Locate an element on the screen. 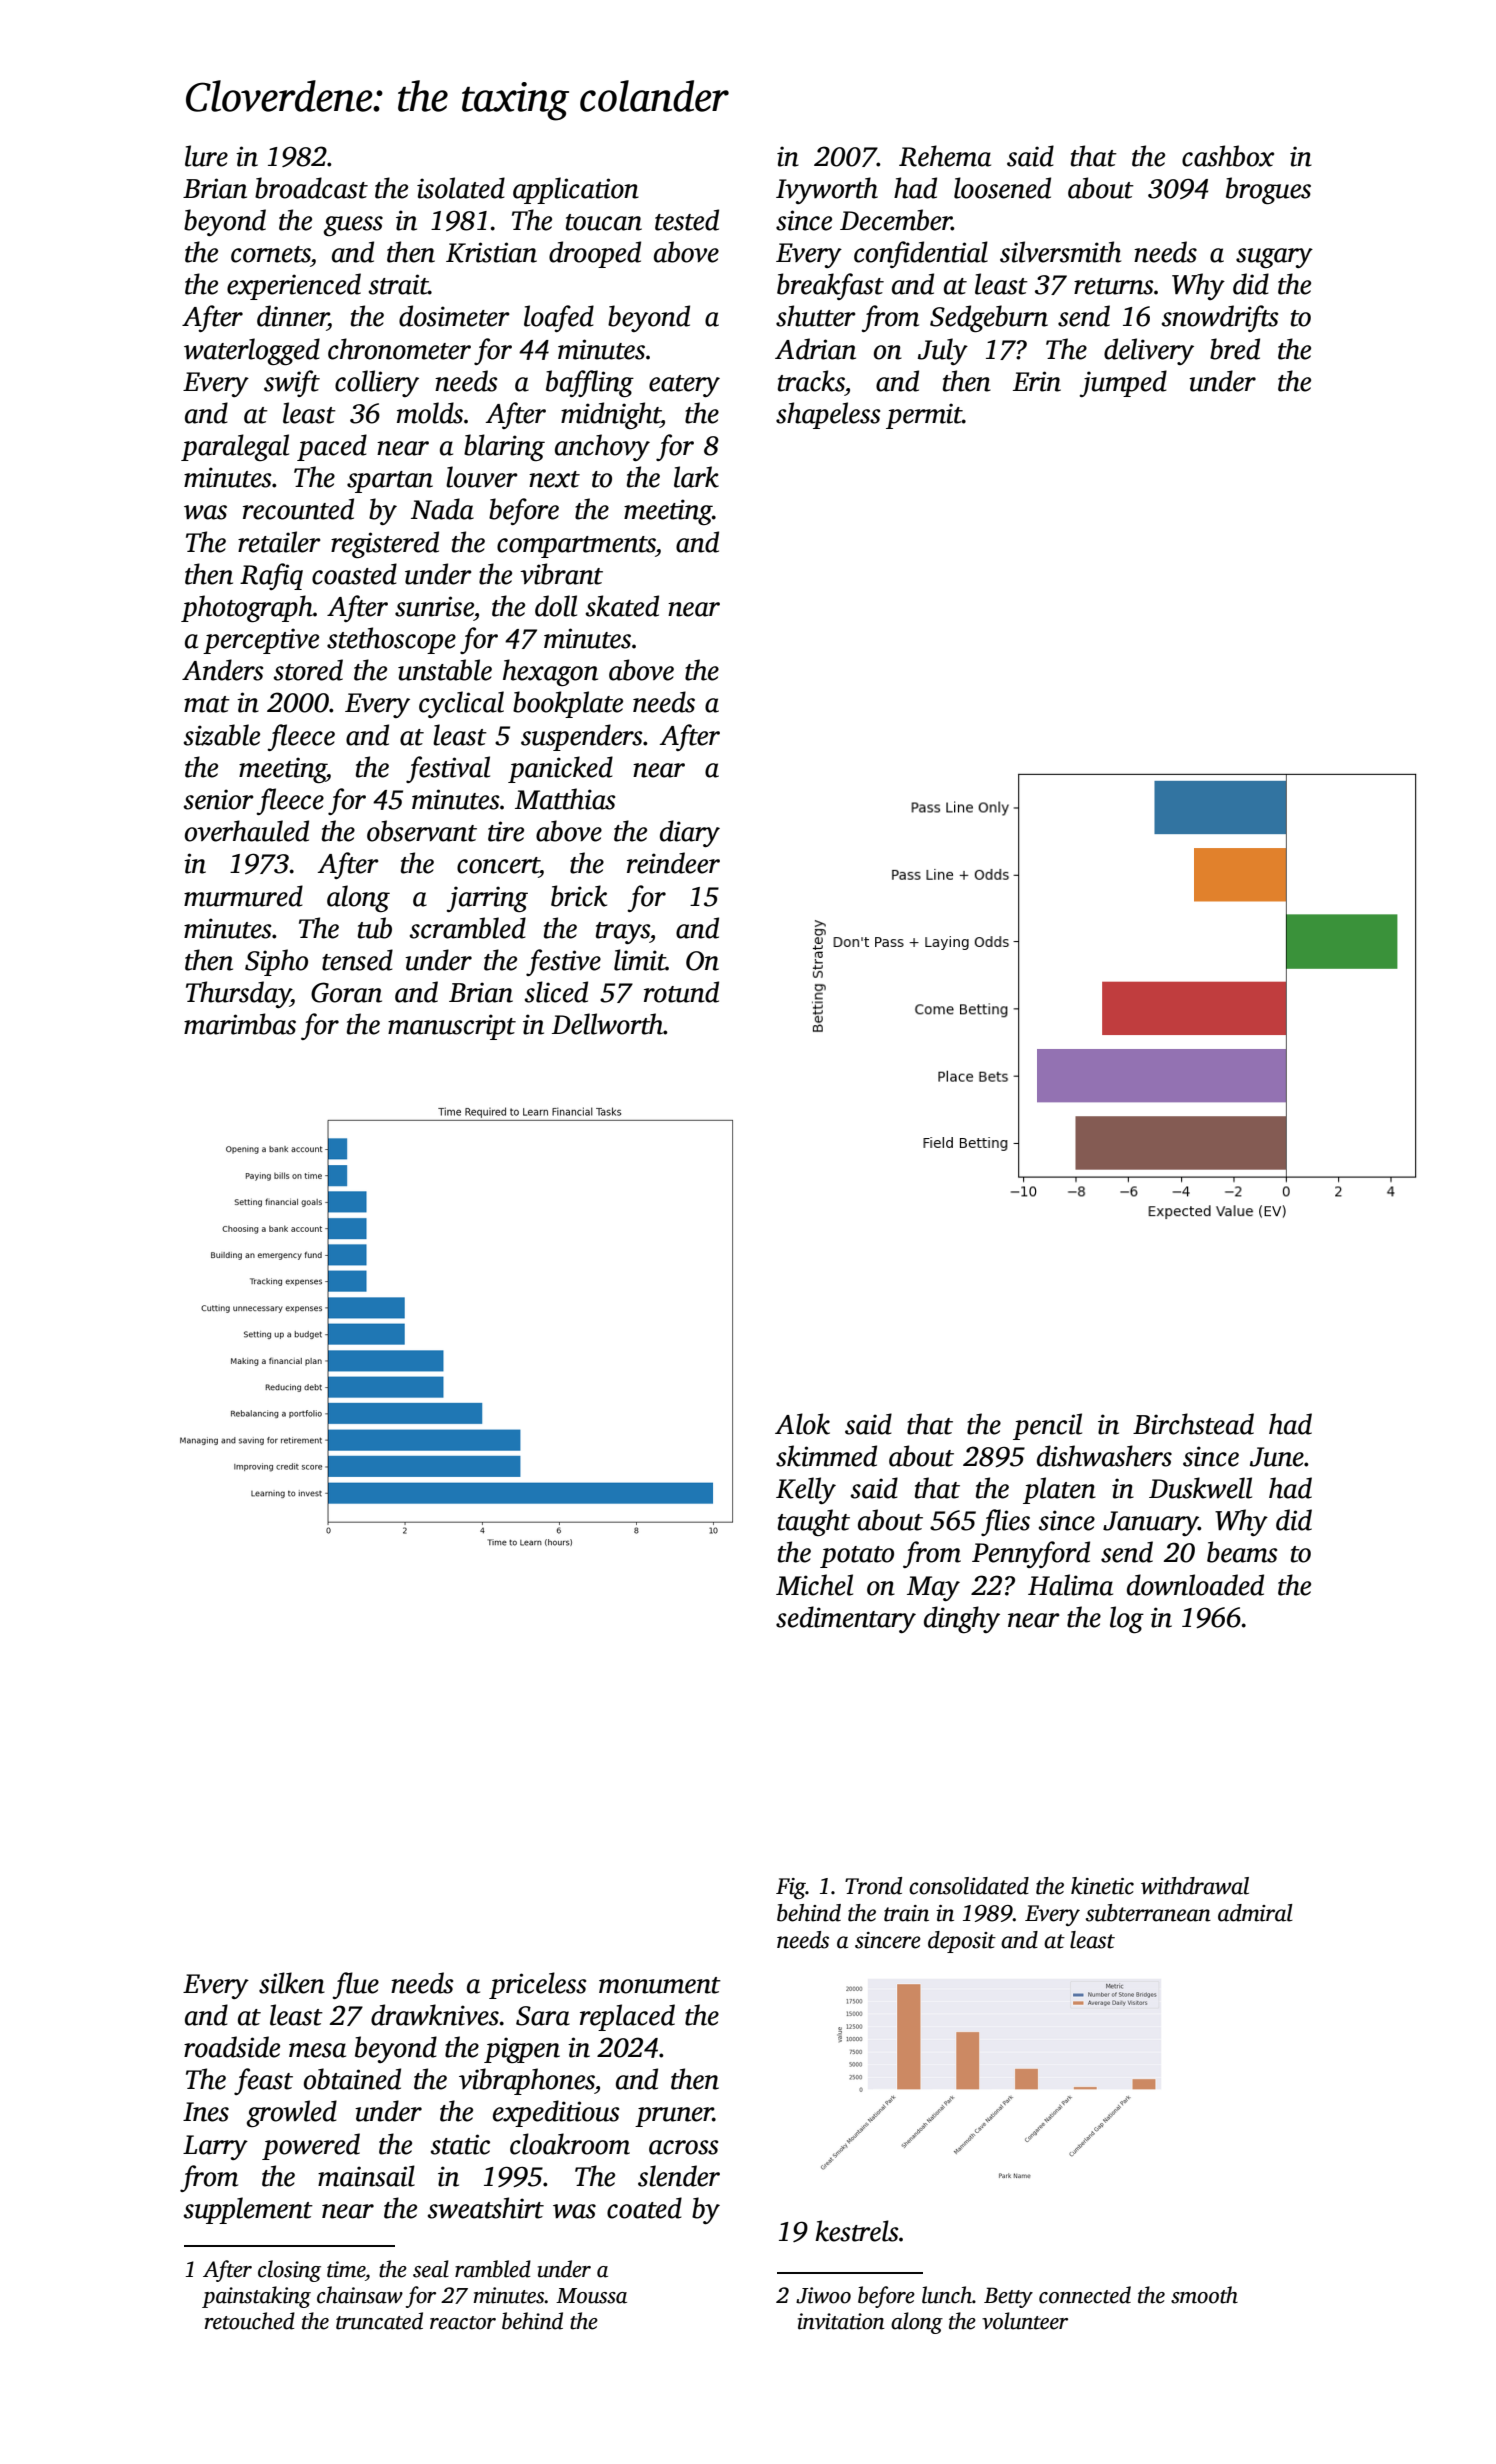 Image resolution: width=1496 pixels, height=2464 pixels. subterranean is located at coordinates (1148, 1913).
